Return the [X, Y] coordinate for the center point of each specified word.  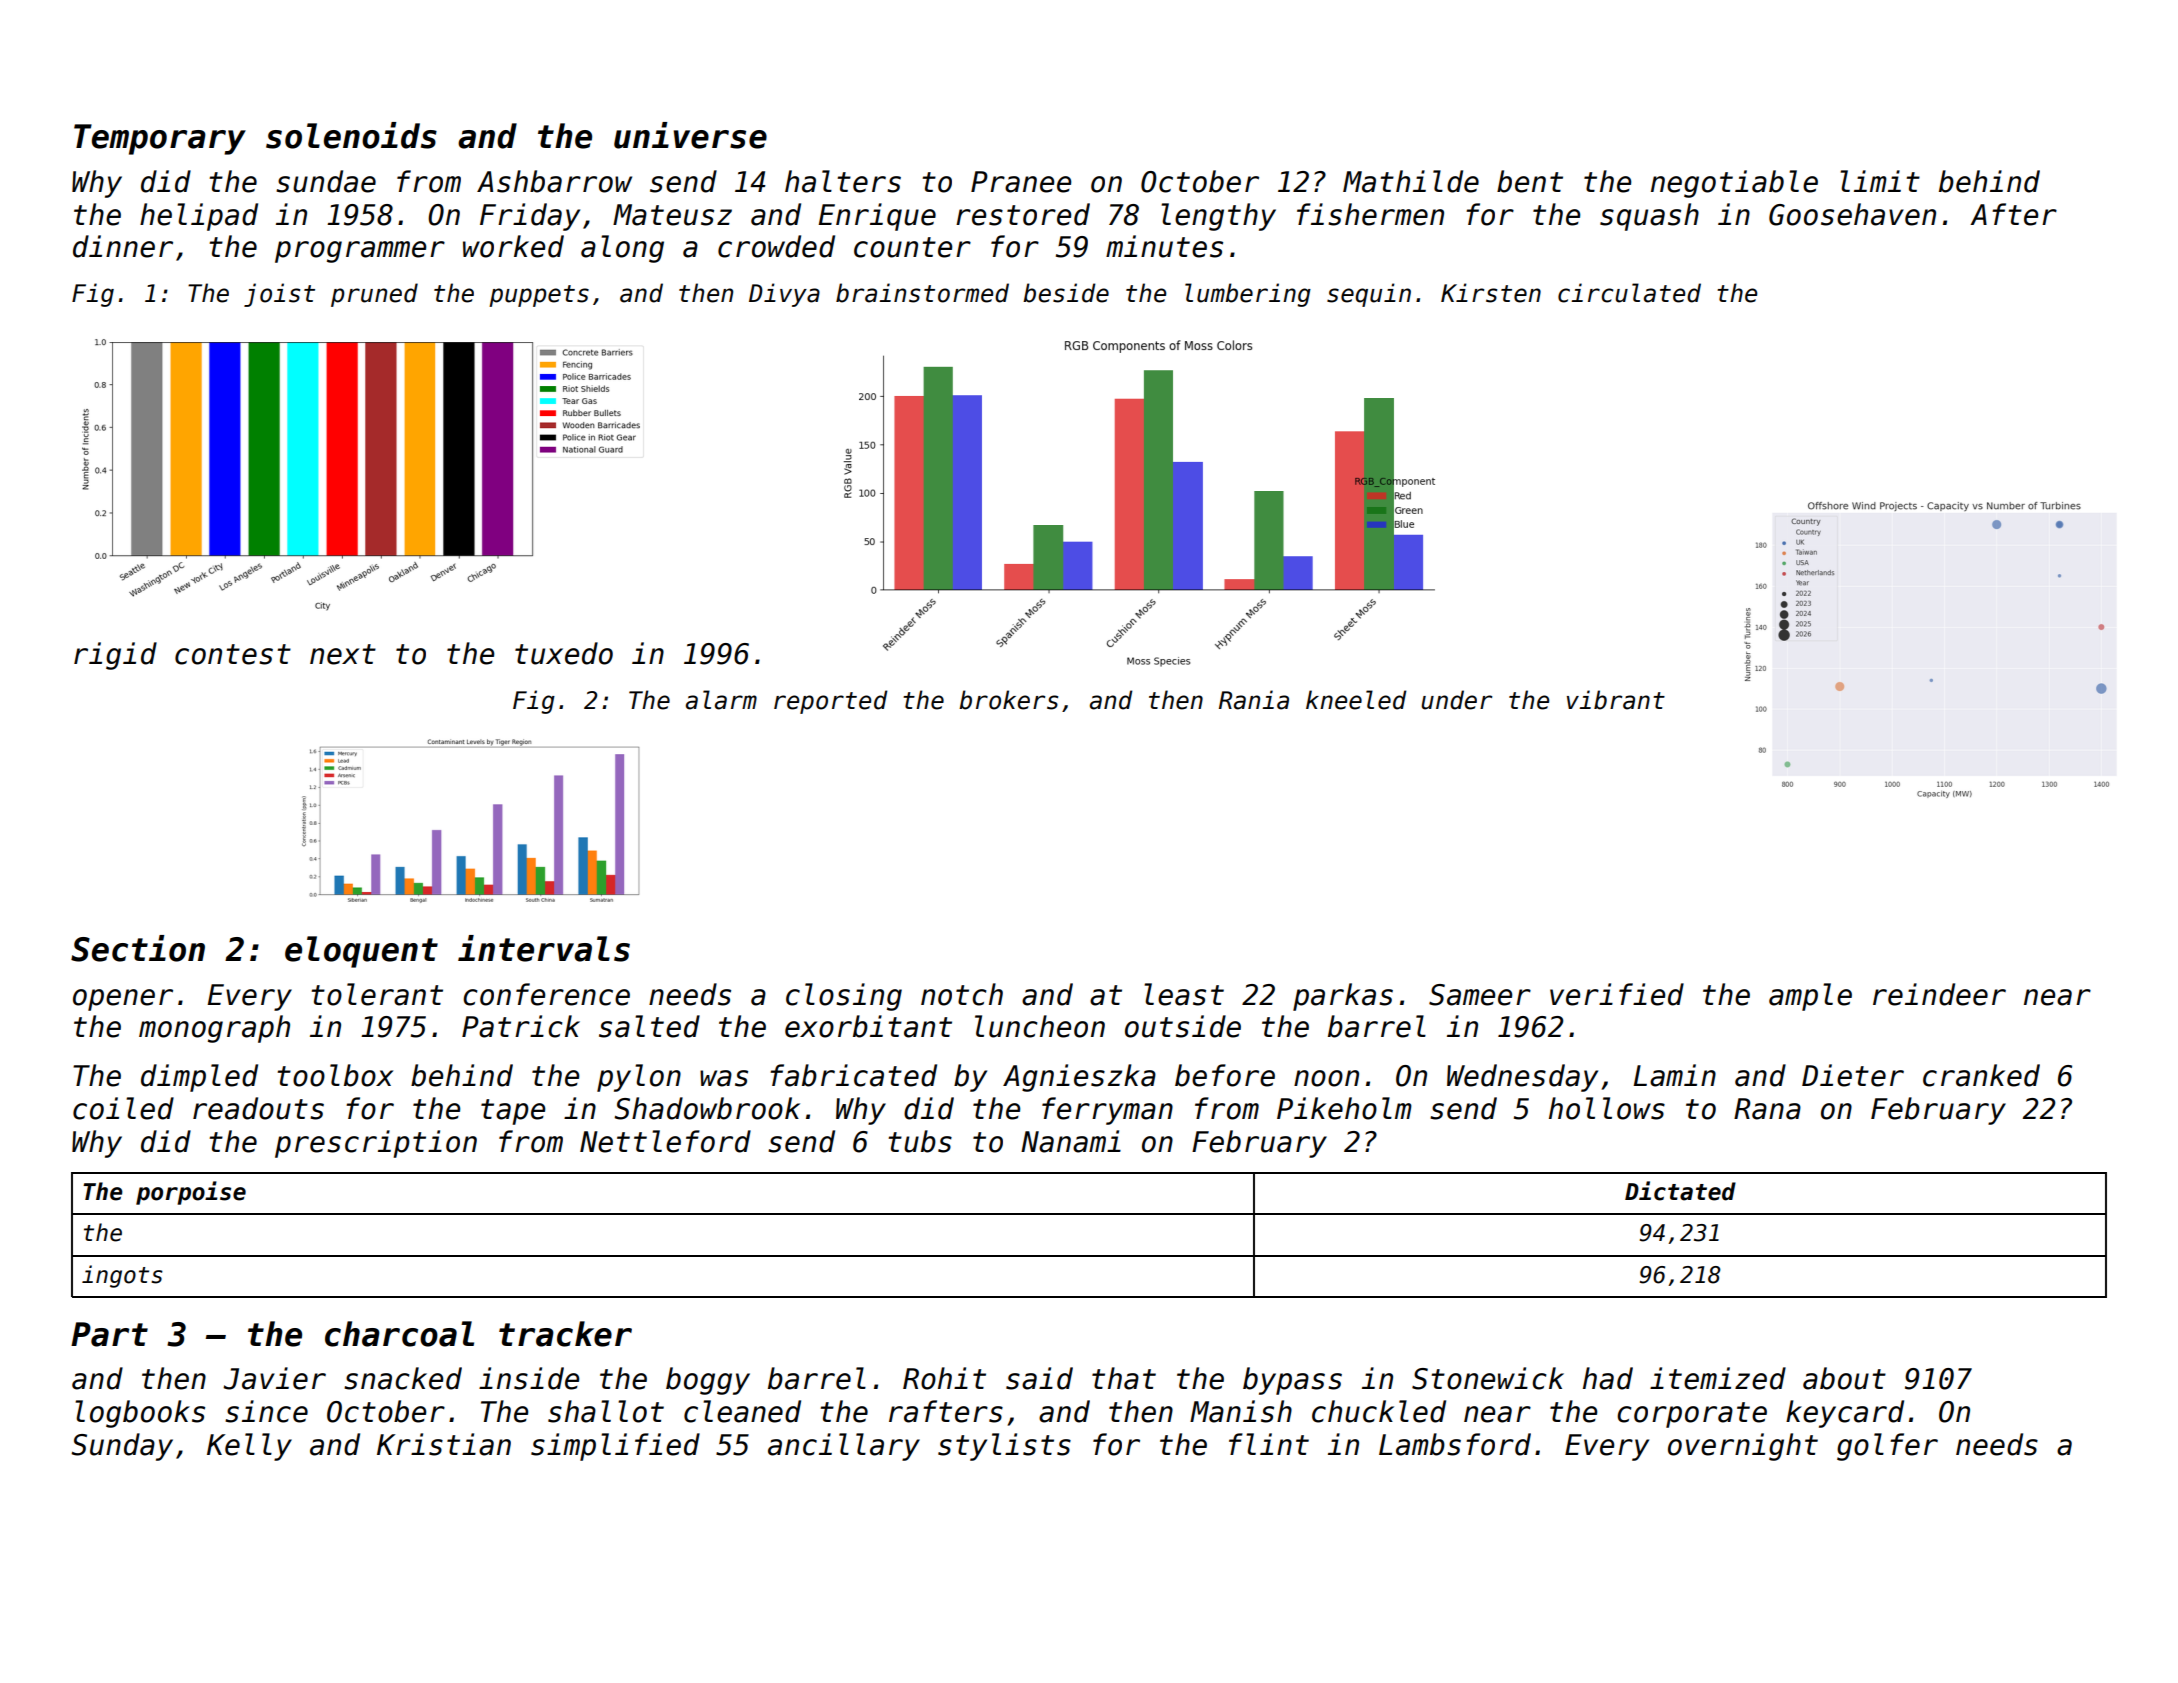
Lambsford [1455, 1444]
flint [1269, 1444]
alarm [721, 700]
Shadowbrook [707, 1108]
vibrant [1616, 700]
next [343, 654]
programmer [360, 252]
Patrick [521, 1026]
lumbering [1248, 295]
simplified [615, 1447]
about [1844, 1378]
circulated [1629, 293]
